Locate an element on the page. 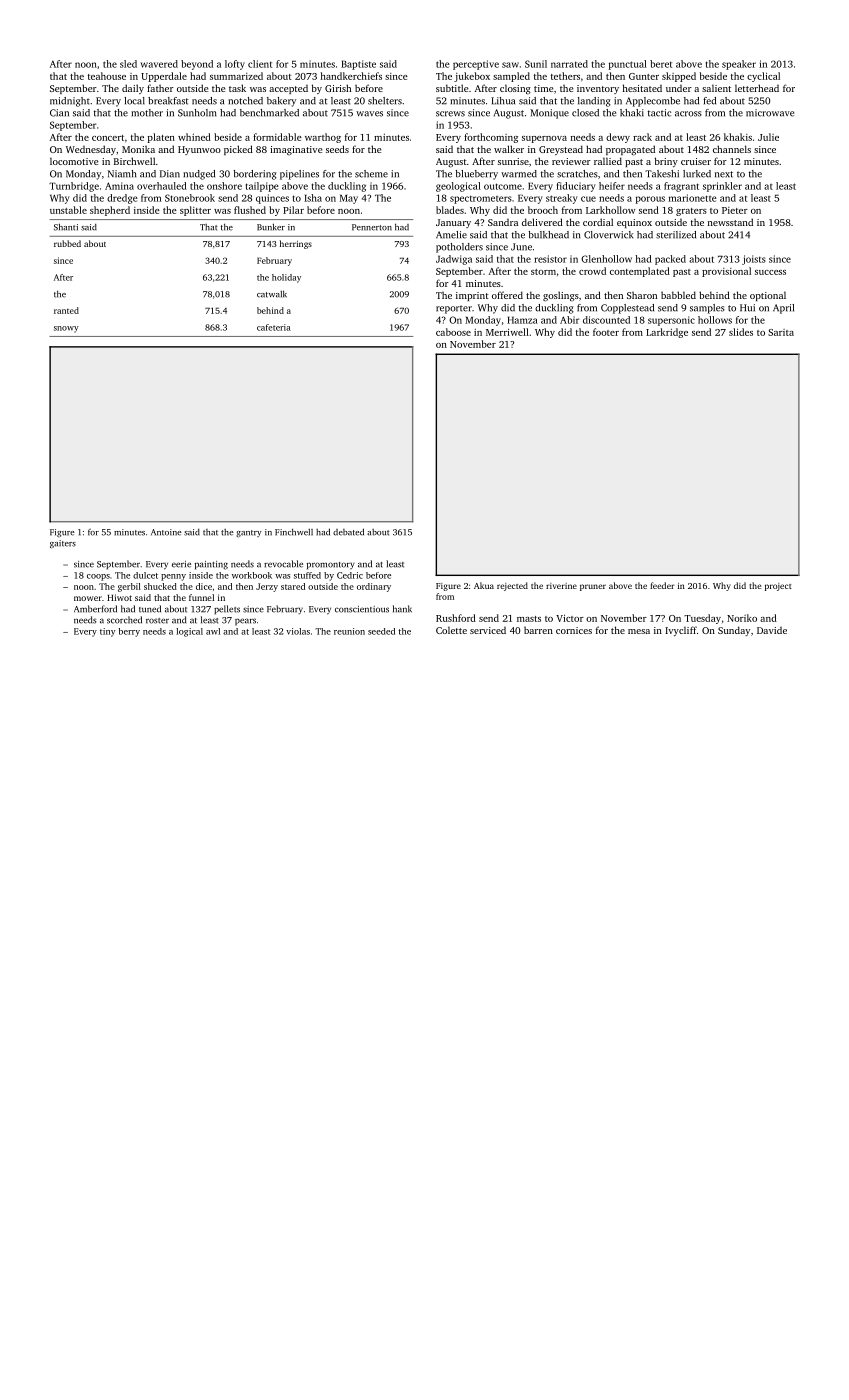  gantry is located at coordinates (249, 533).
